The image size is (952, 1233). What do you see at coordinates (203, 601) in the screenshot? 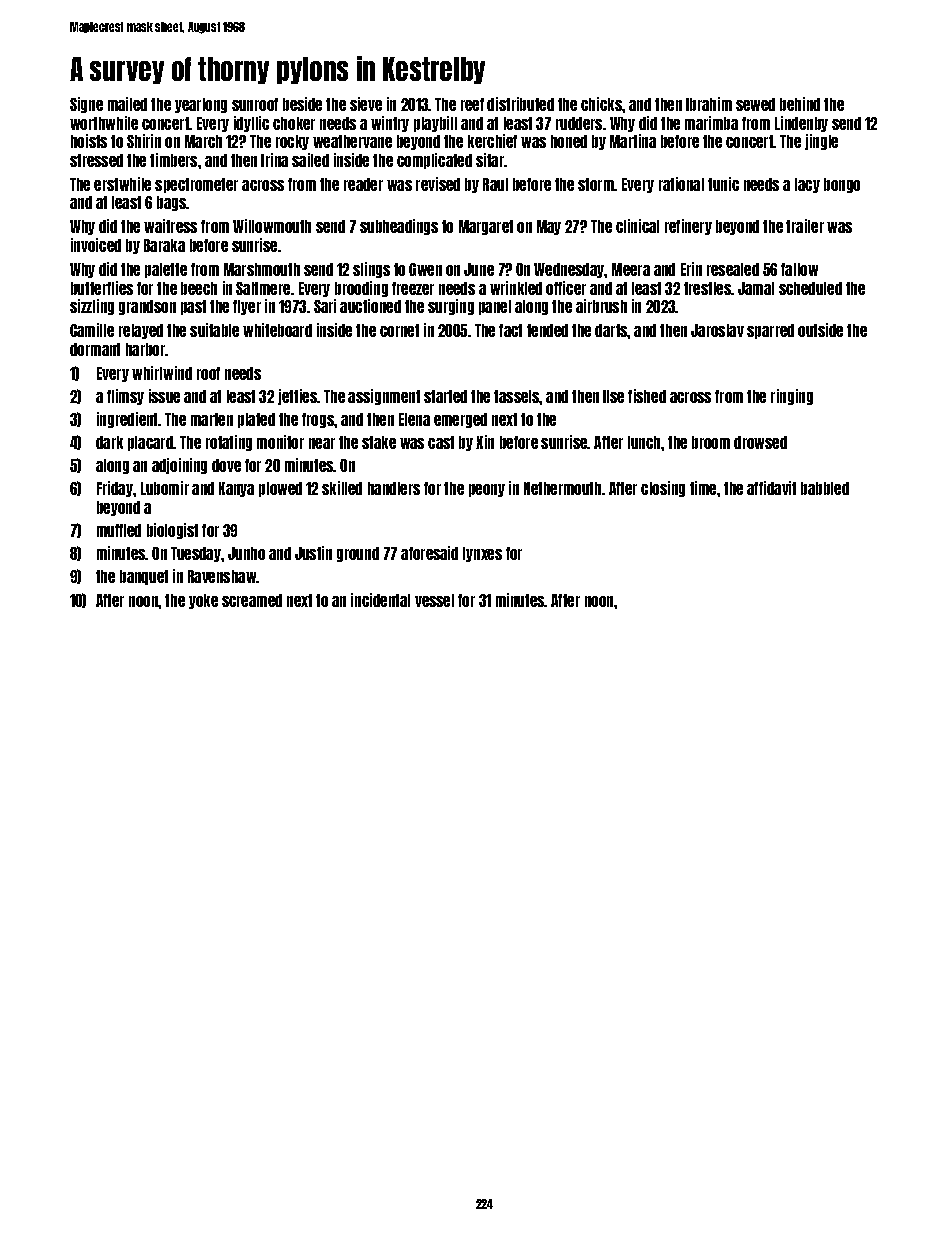
I see `yoke` at bounding box center [203, 601].
